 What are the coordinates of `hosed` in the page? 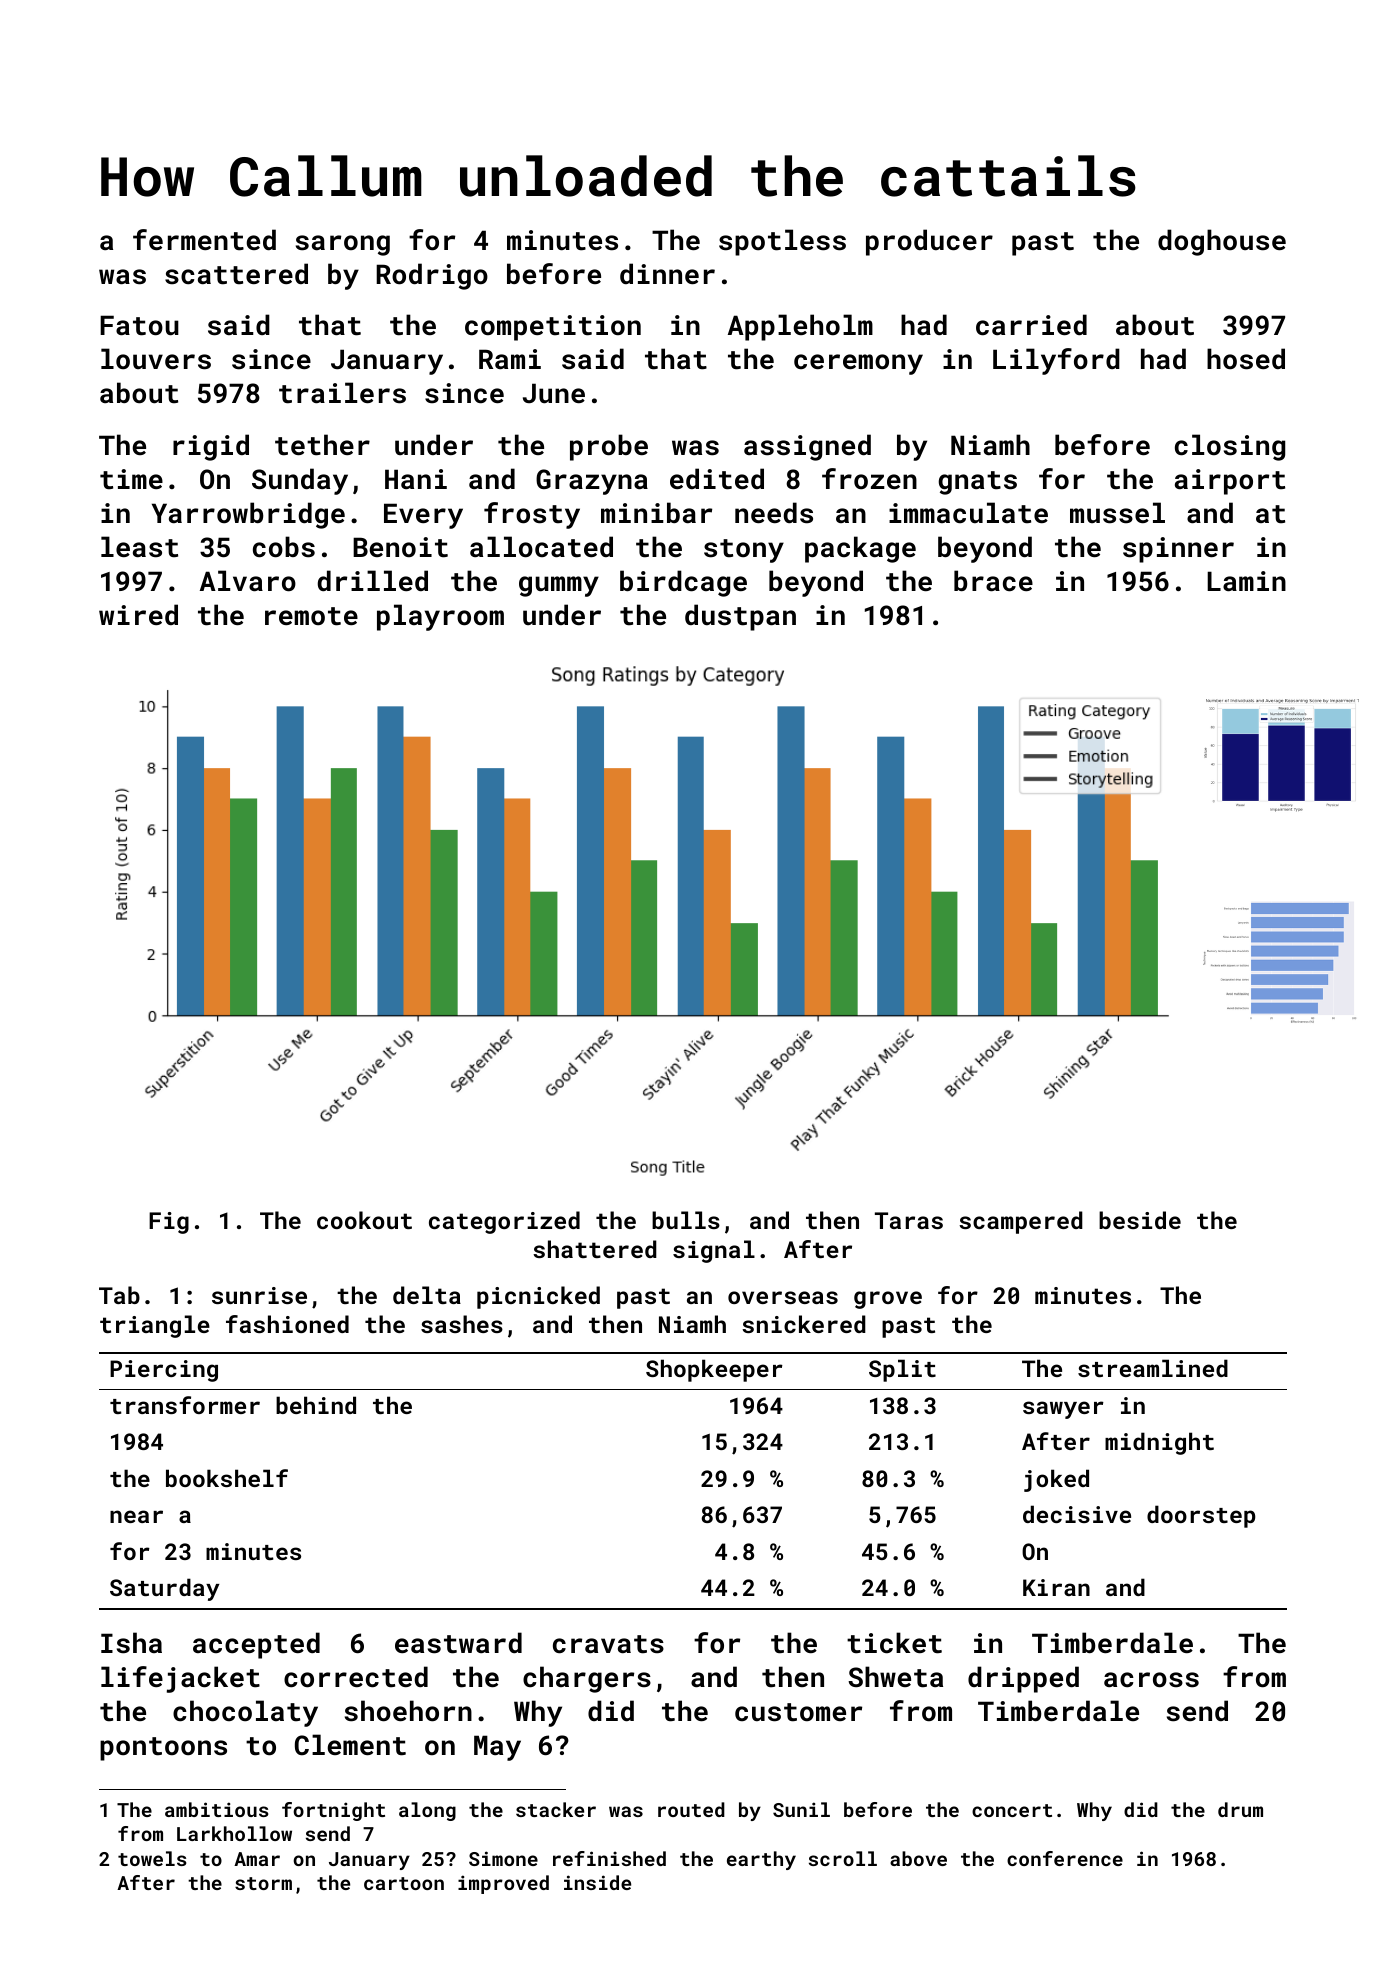 It's located at (1246, 359).
